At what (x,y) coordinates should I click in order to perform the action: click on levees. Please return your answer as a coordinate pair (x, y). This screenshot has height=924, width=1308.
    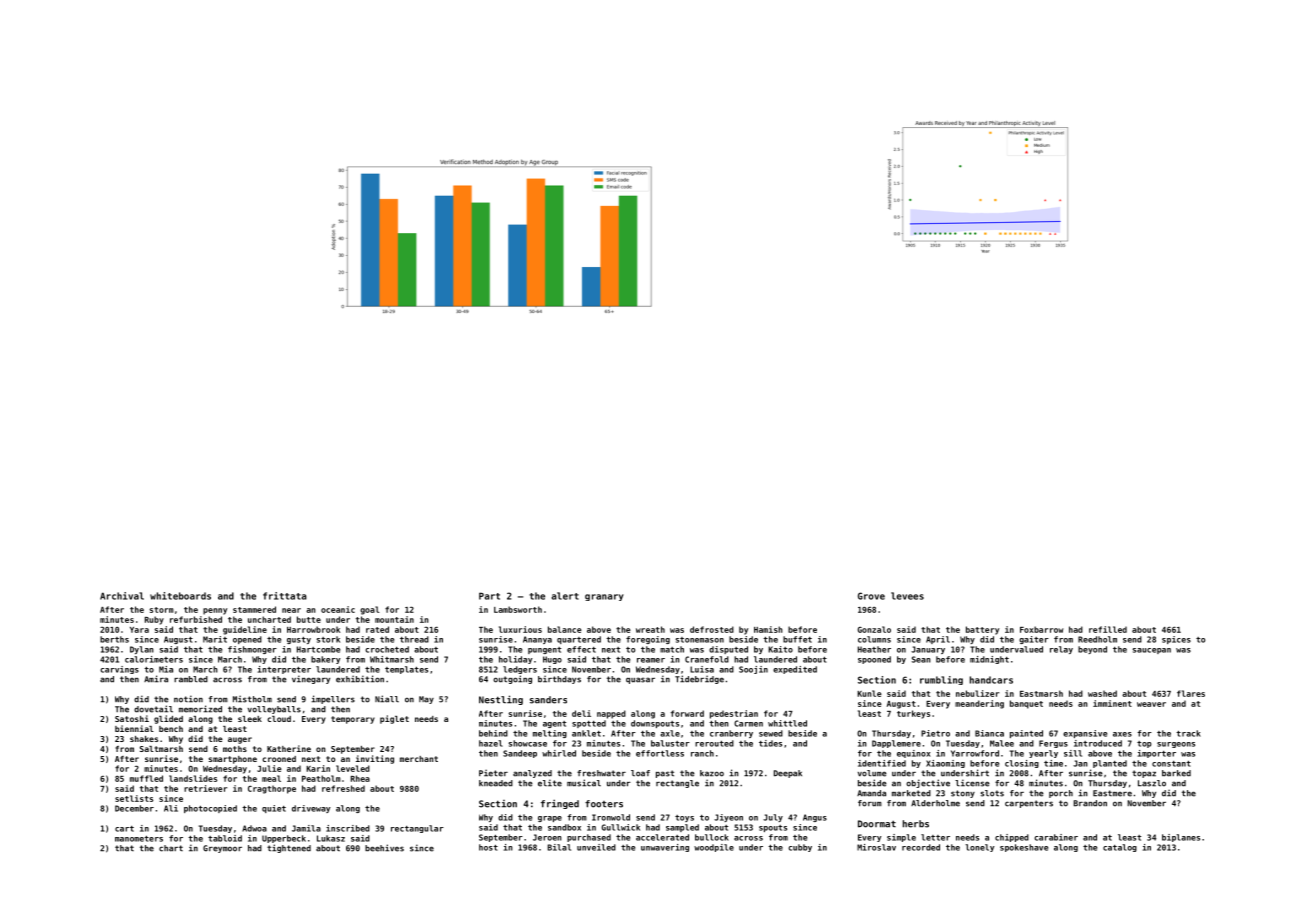
    Looking at the image, I should click on (907, 596).
